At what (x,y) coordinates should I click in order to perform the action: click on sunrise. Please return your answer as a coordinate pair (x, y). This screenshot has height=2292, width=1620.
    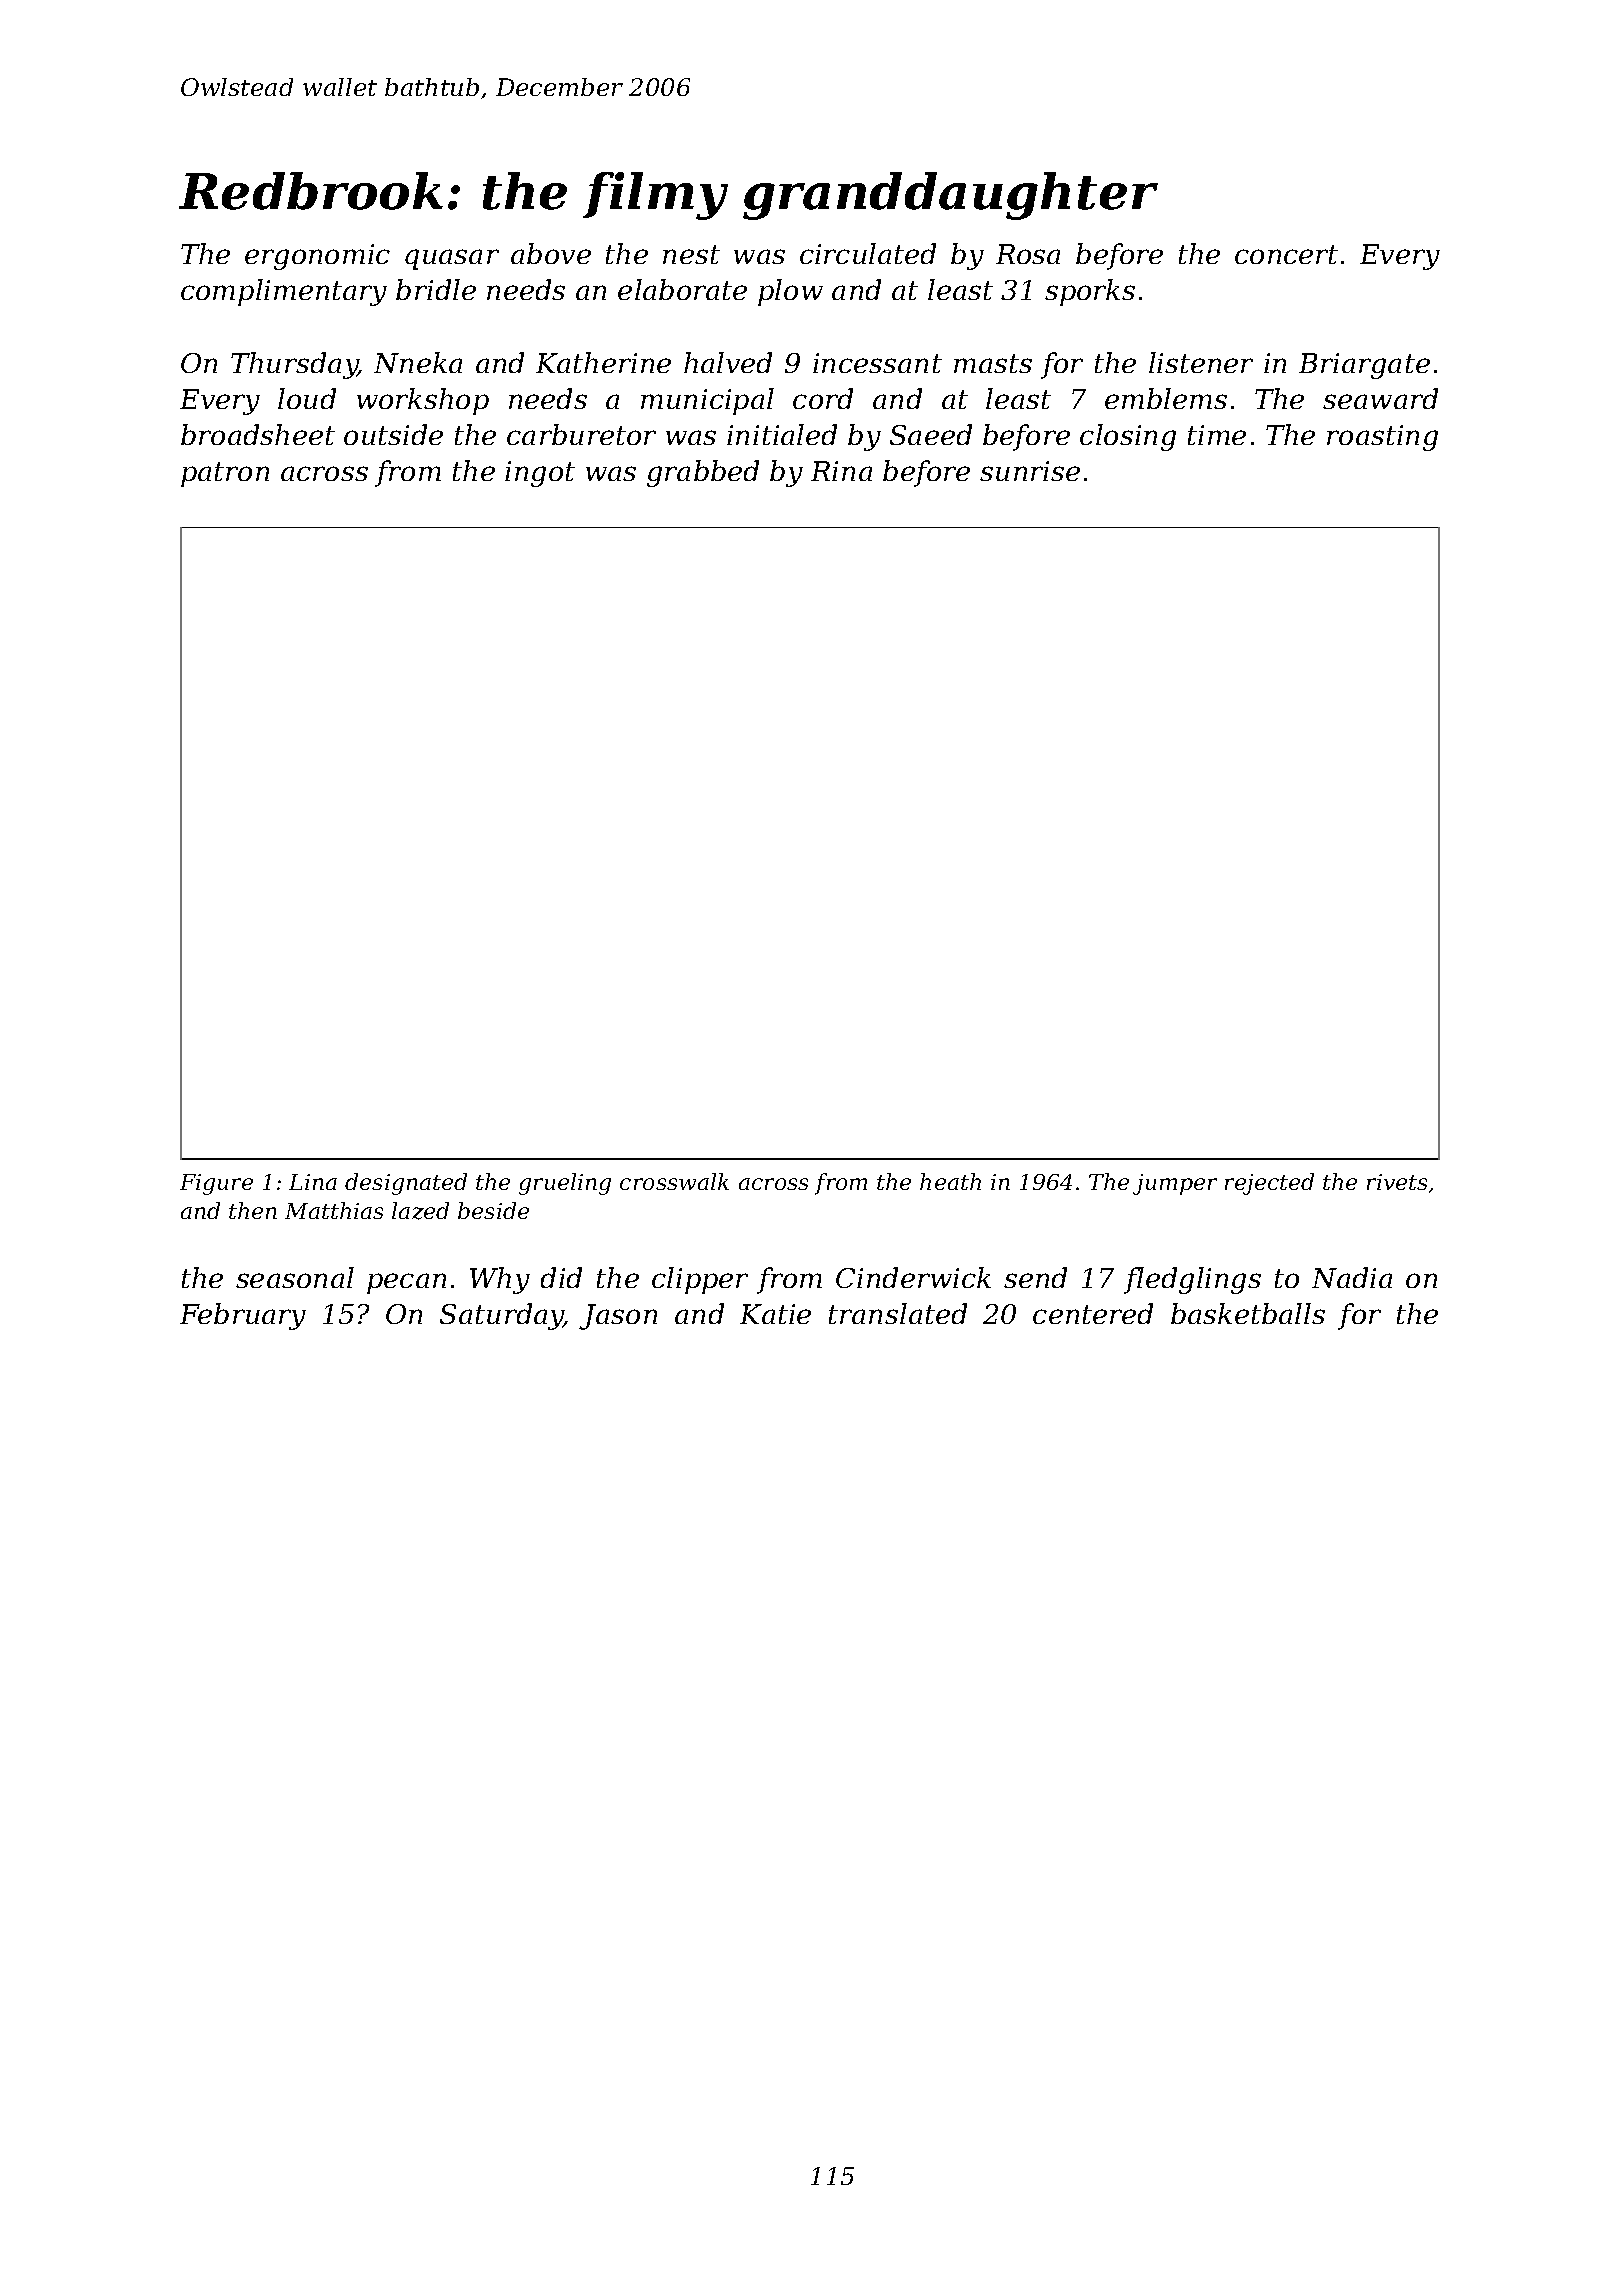
    Looking at the image, I should click on (1030, 471).
